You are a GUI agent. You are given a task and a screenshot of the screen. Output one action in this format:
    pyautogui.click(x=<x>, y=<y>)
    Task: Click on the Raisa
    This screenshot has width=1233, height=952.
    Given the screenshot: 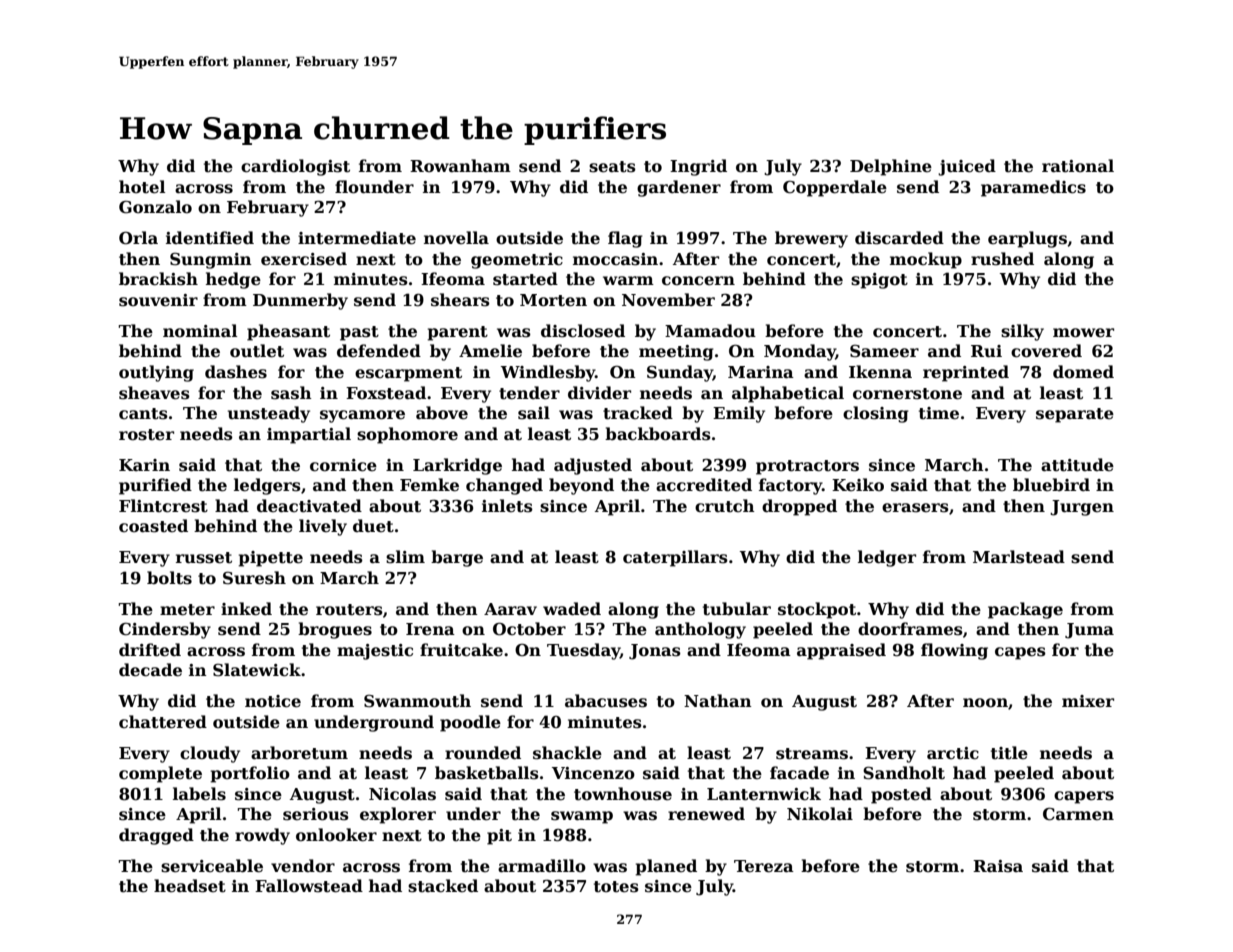 What is the action you would take?
    pyautogui.click(x=998, y=866)
